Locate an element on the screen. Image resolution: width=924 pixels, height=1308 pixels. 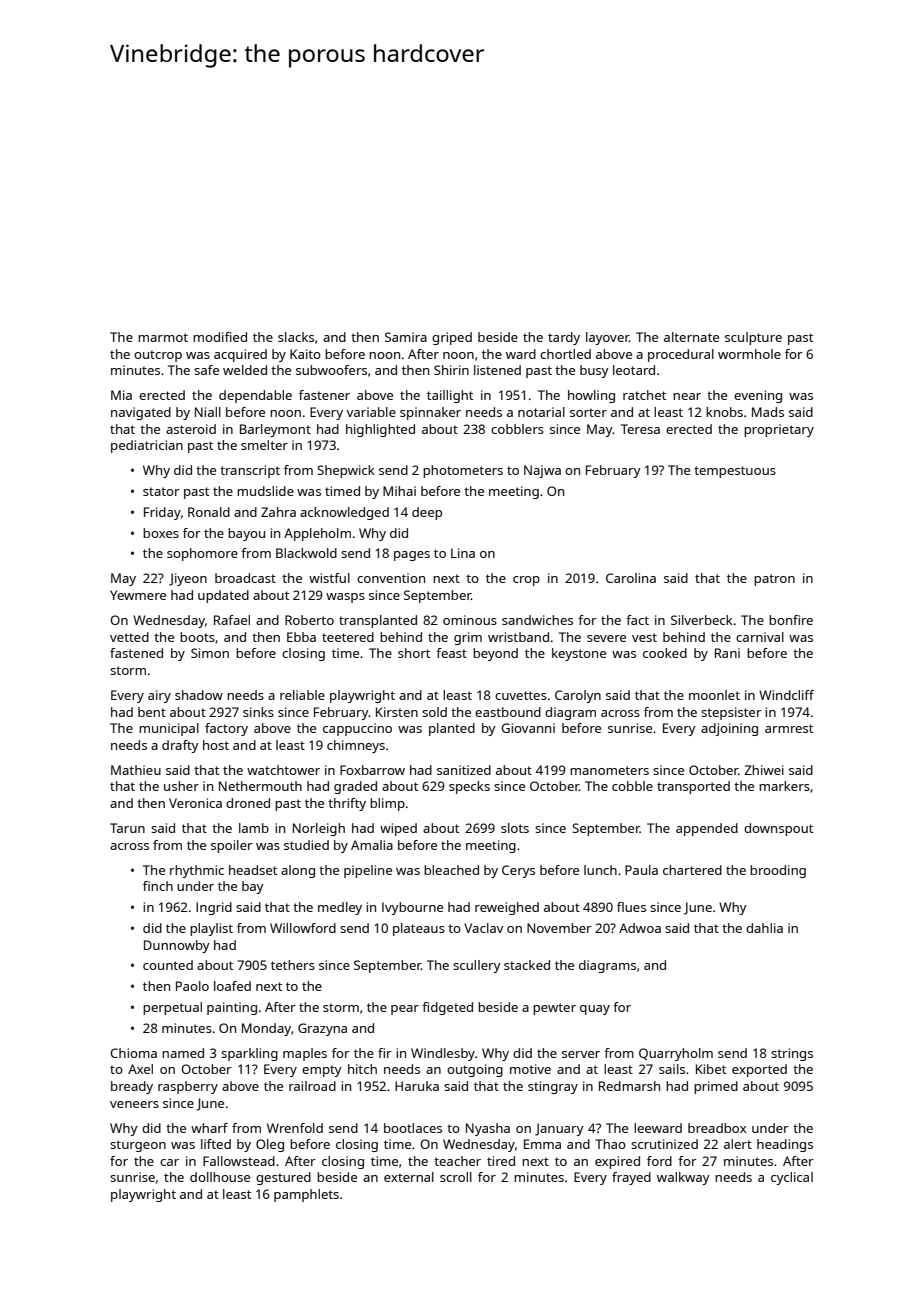
Blackwold is located at coordinates (306, 553).
